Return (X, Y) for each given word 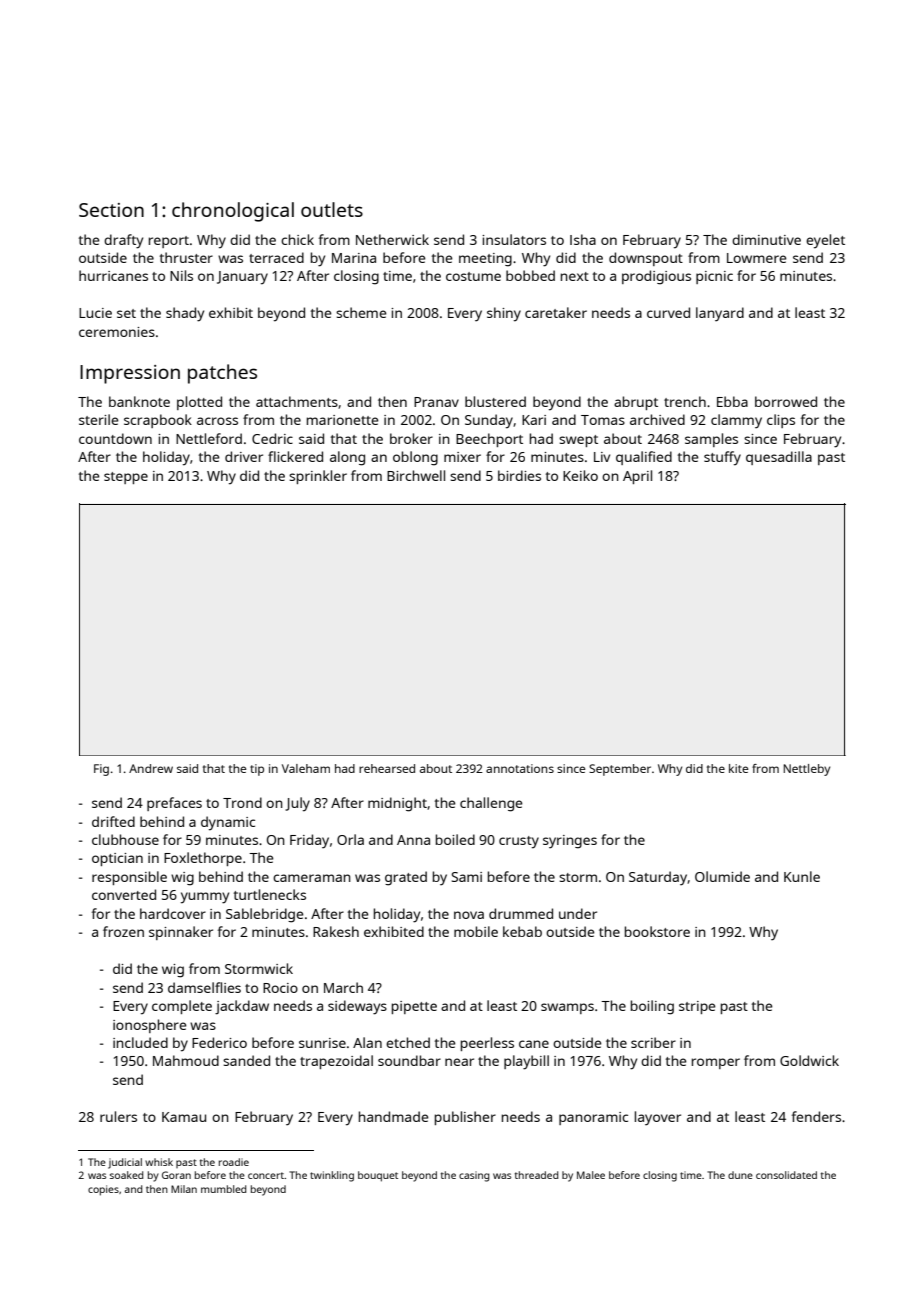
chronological (233, 212)
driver (244, 456)
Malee (591, 1175)
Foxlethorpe (203, 859)
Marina (354, 258)
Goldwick (809, 1060)
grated (406, 878)
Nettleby (806, 770)
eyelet (825, 241)
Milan (184, 1189)
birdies (519, 475)
